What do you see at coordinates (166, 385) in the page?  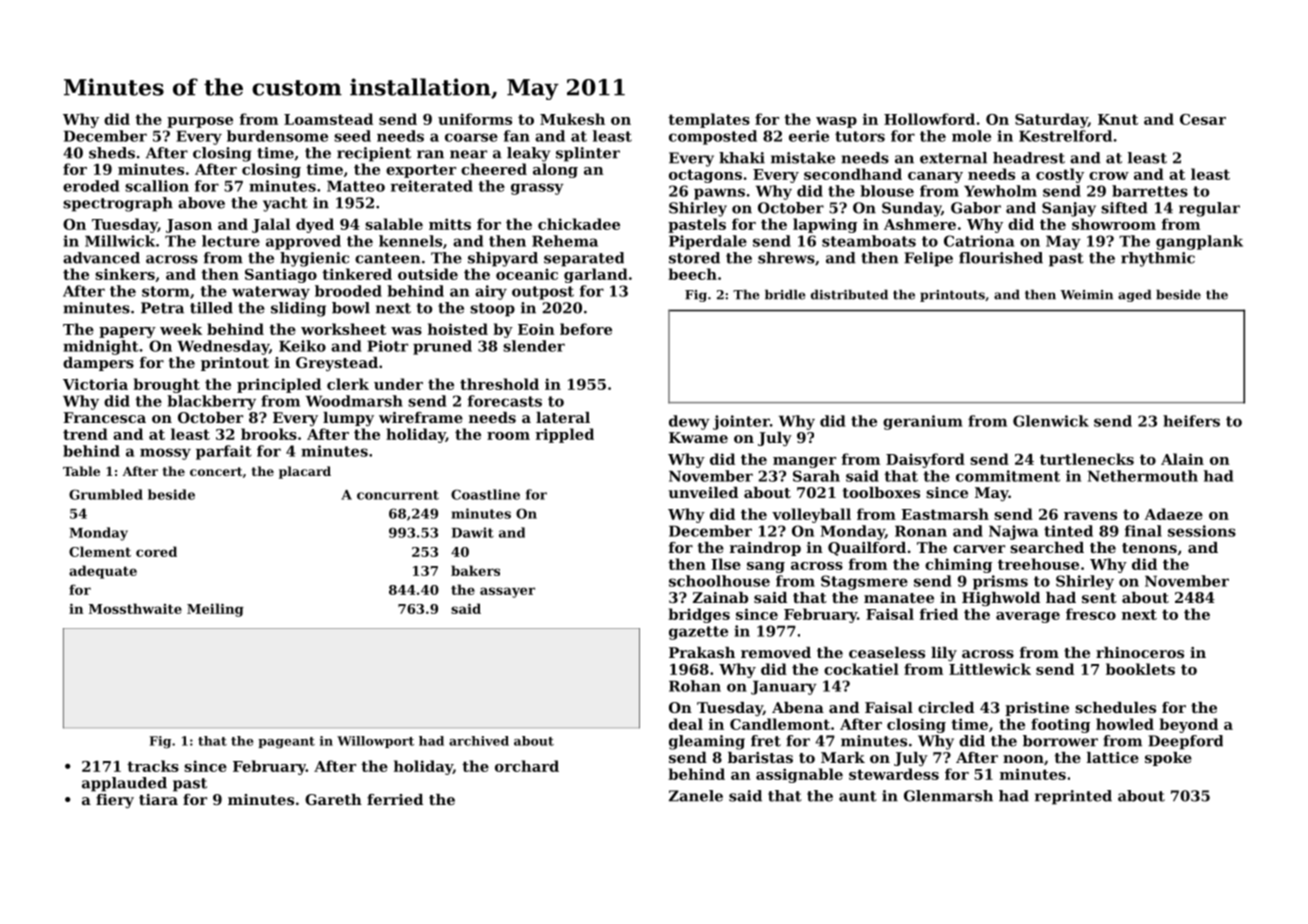 I see `brought` at bounding box center [166, 385].
